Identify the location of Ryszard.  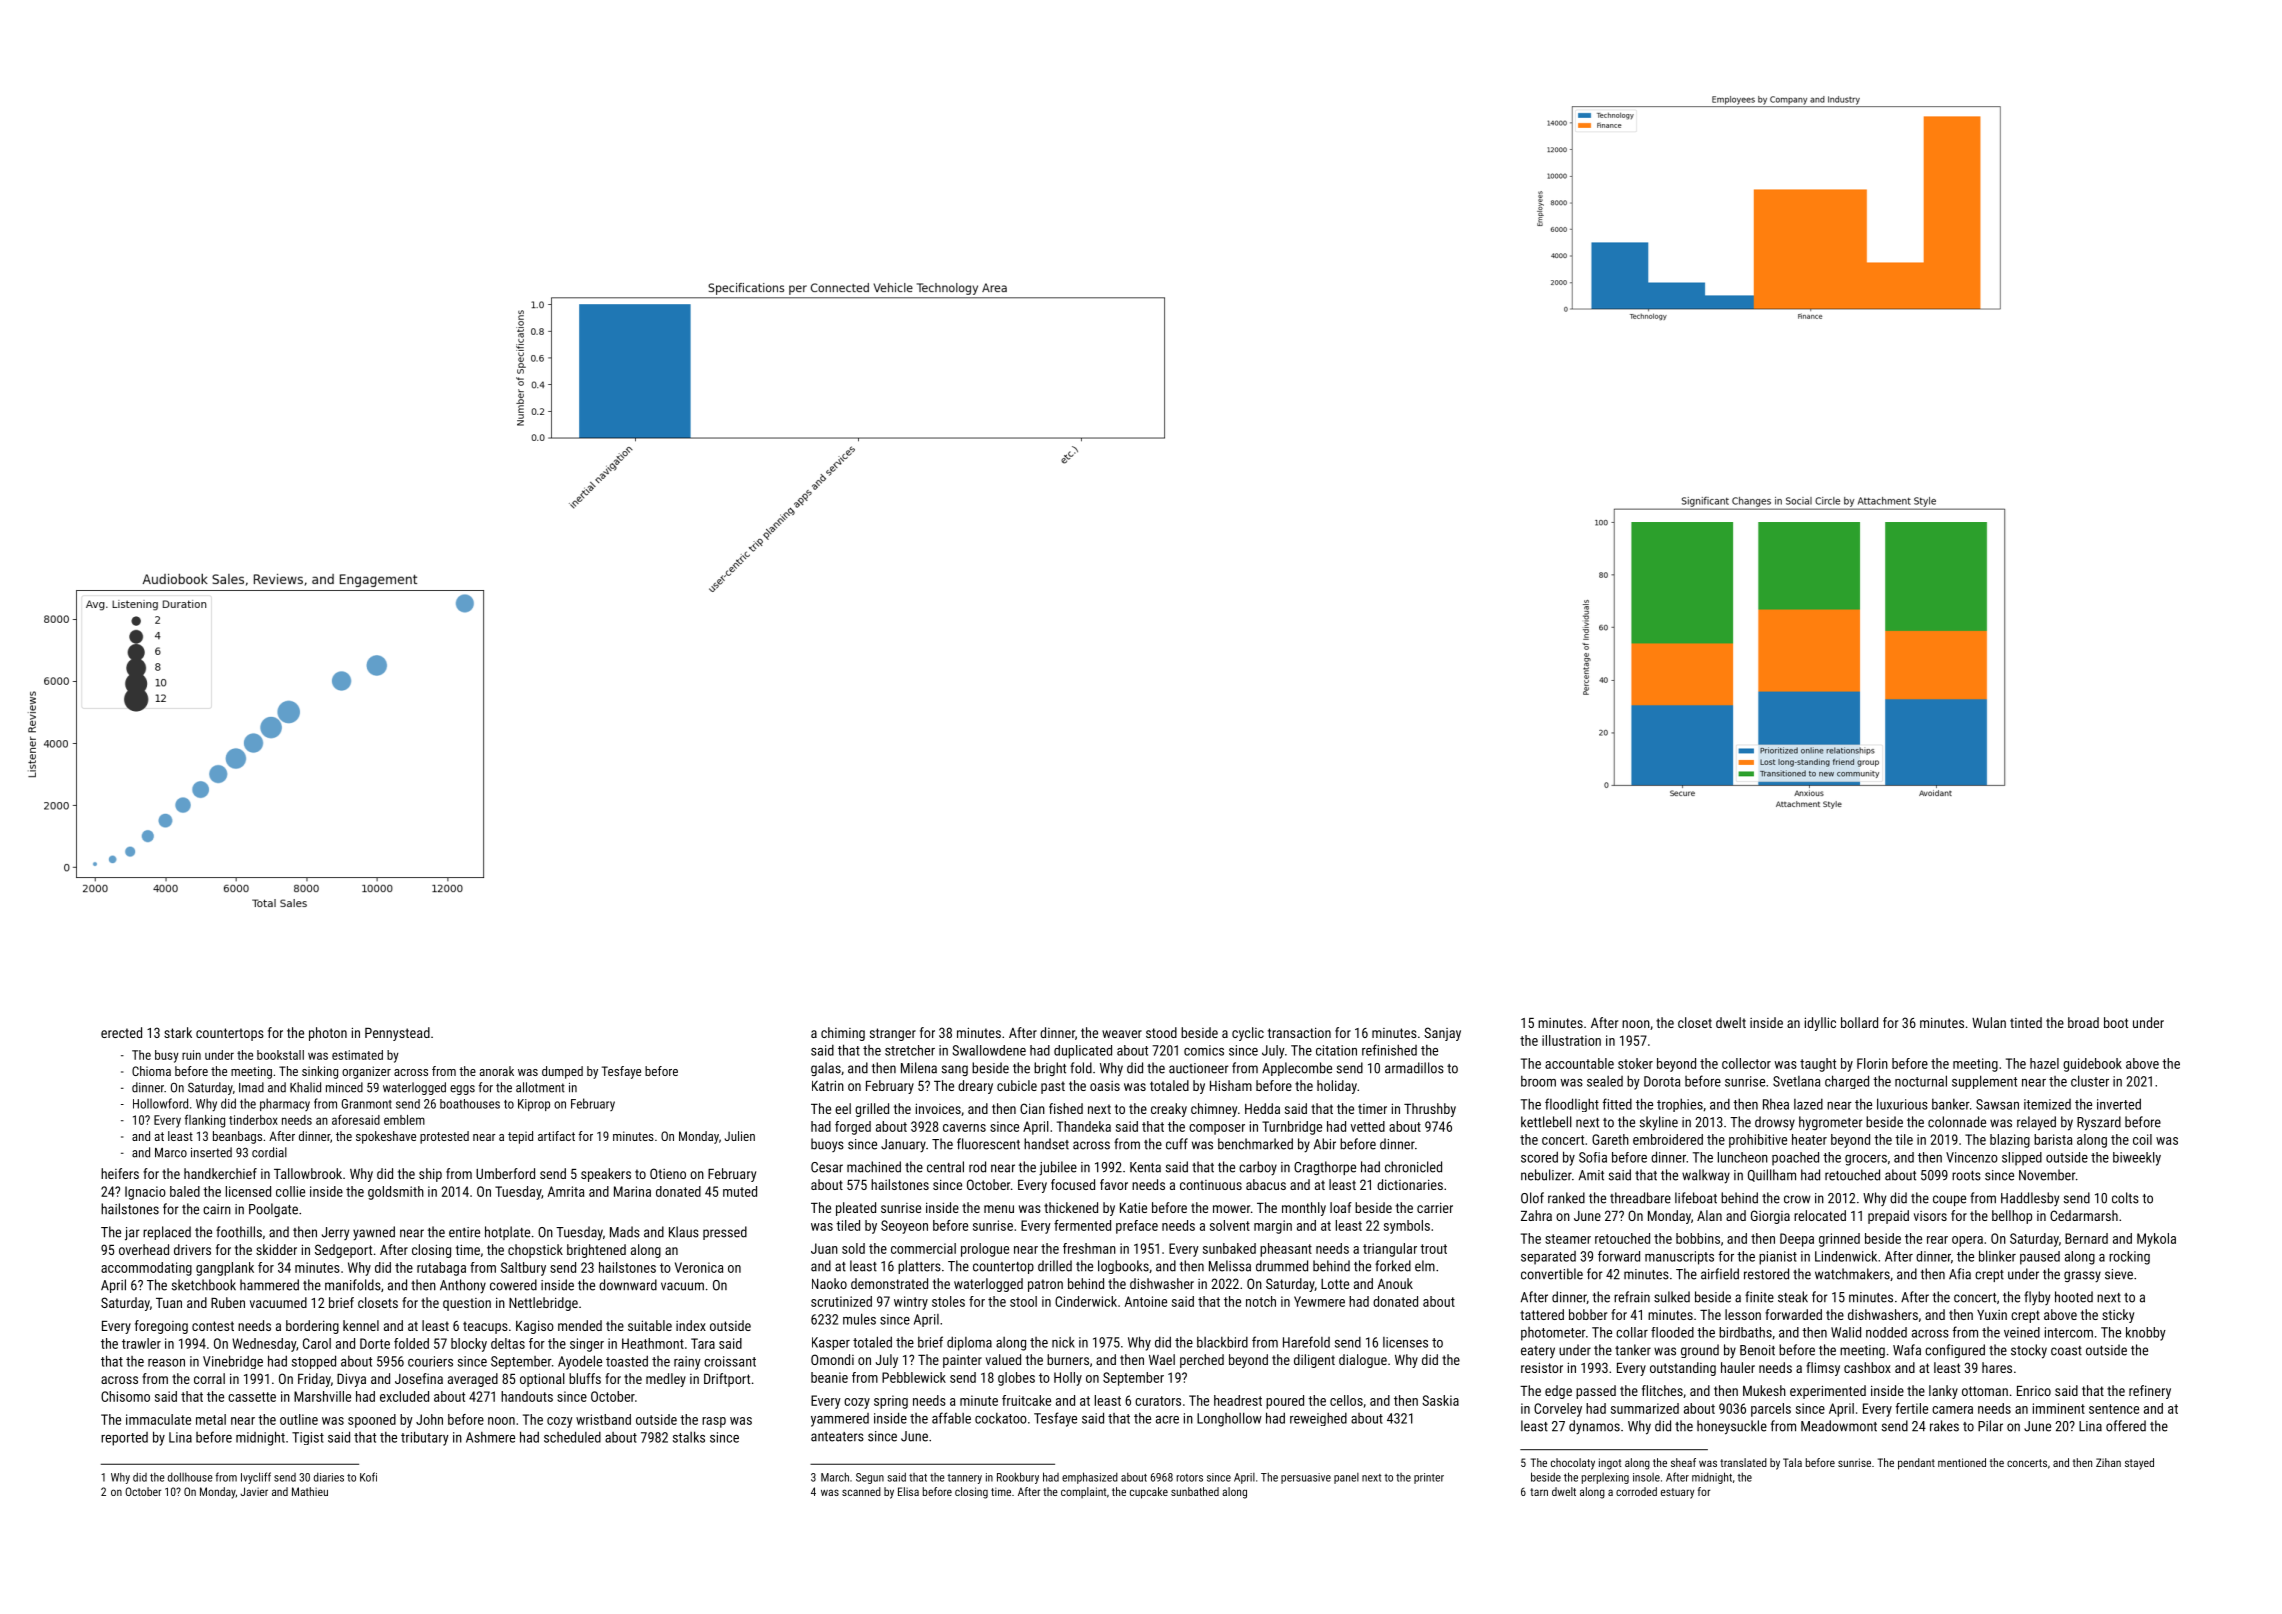
(2099, 1123).
